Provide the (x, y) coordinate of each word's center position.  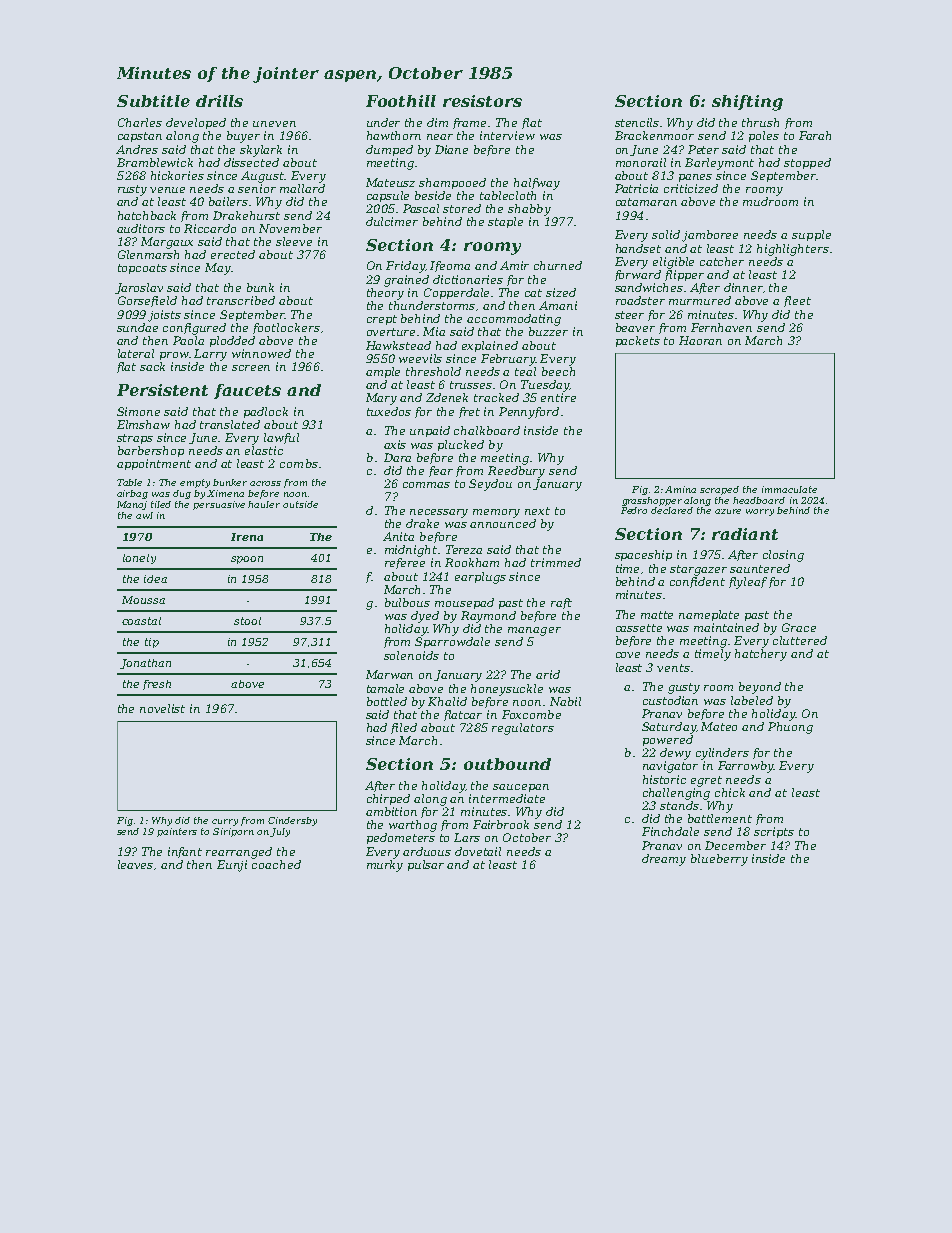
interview (507, 135)
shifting (747, 103)
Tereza (464, 549)
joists (164, 316)
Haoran (700, 340)
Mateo (719, 726)
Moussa (143, 600)
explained (490, 346)
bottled (387, 701)
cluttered (800, 640)
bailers (228, 201)
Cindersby (292, 821)
